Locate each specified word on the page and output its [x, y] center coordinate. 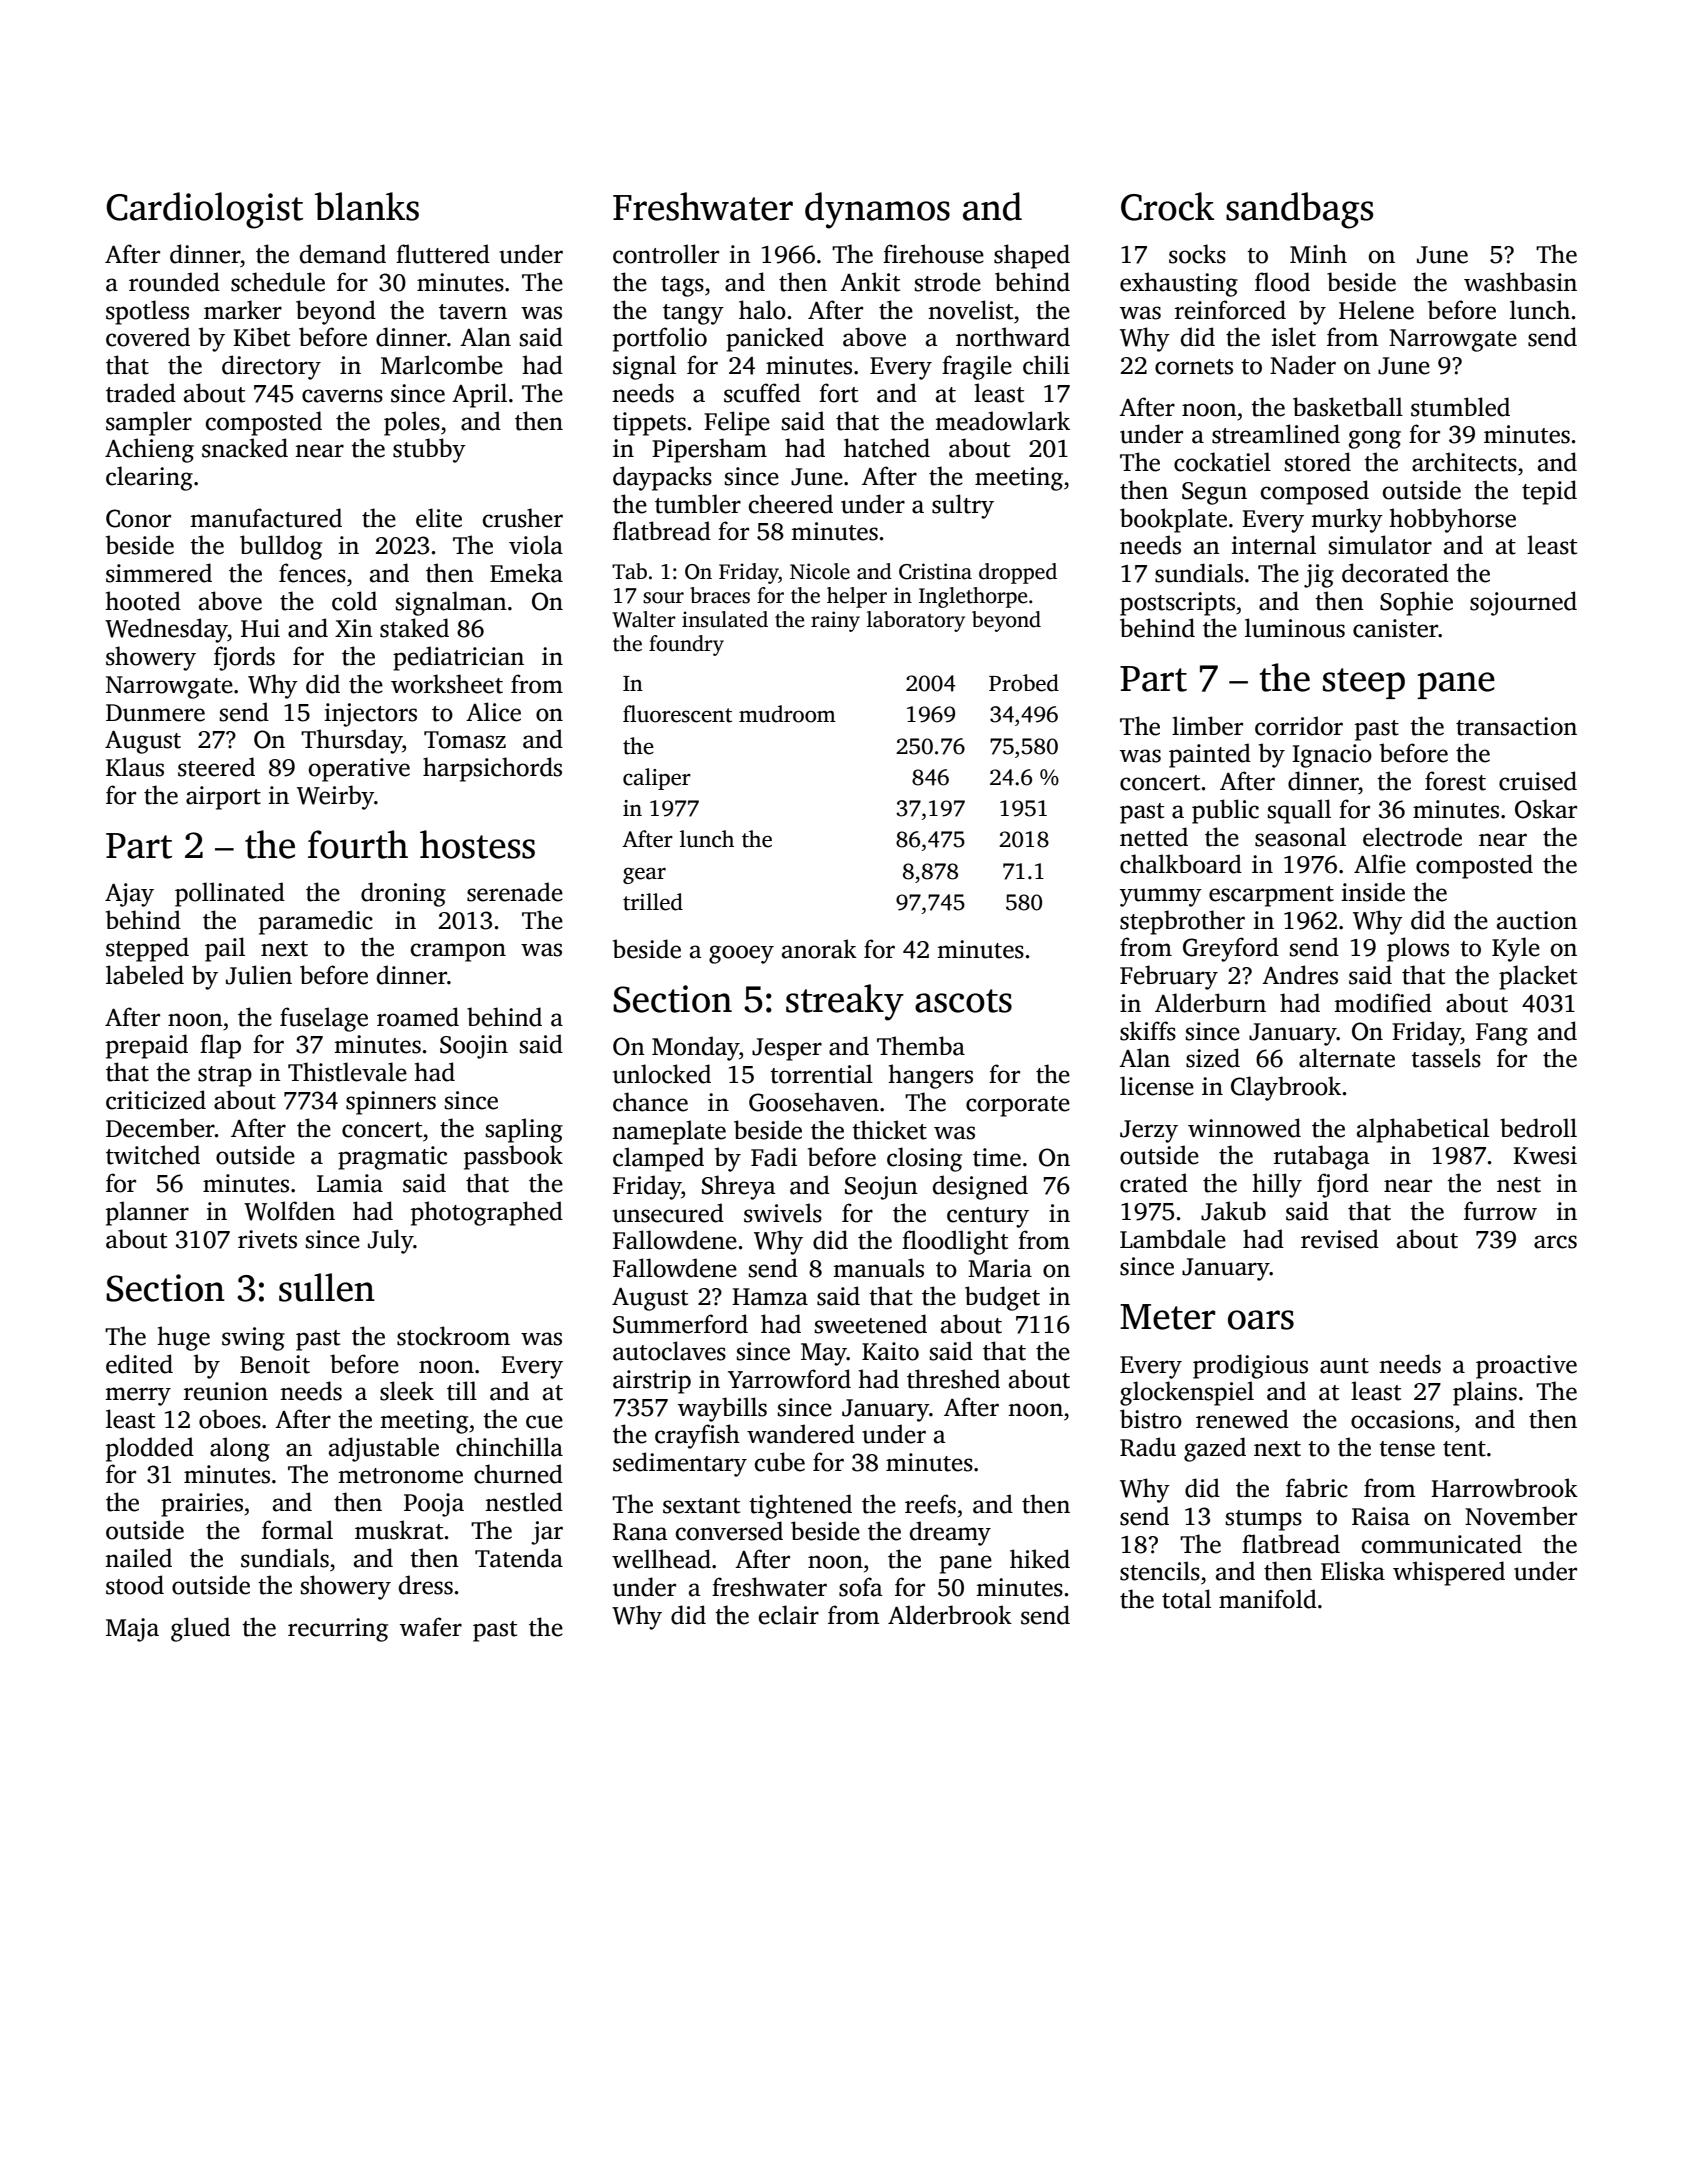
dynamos [877, 210]
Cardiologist [204, 210]
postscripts [1177, 604]
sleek [407, 1391]
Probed [1024, 683]
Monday [695, 1048]
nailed [138, 1558]
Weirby [335, 797]
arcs [1555, 1242]
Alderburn [1210, 1003]
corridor [1299, 726]
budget [1002, 1298]
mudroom [787, 714]
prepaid [147, 1046]
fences [312, 573]
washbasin [1520, 282]
